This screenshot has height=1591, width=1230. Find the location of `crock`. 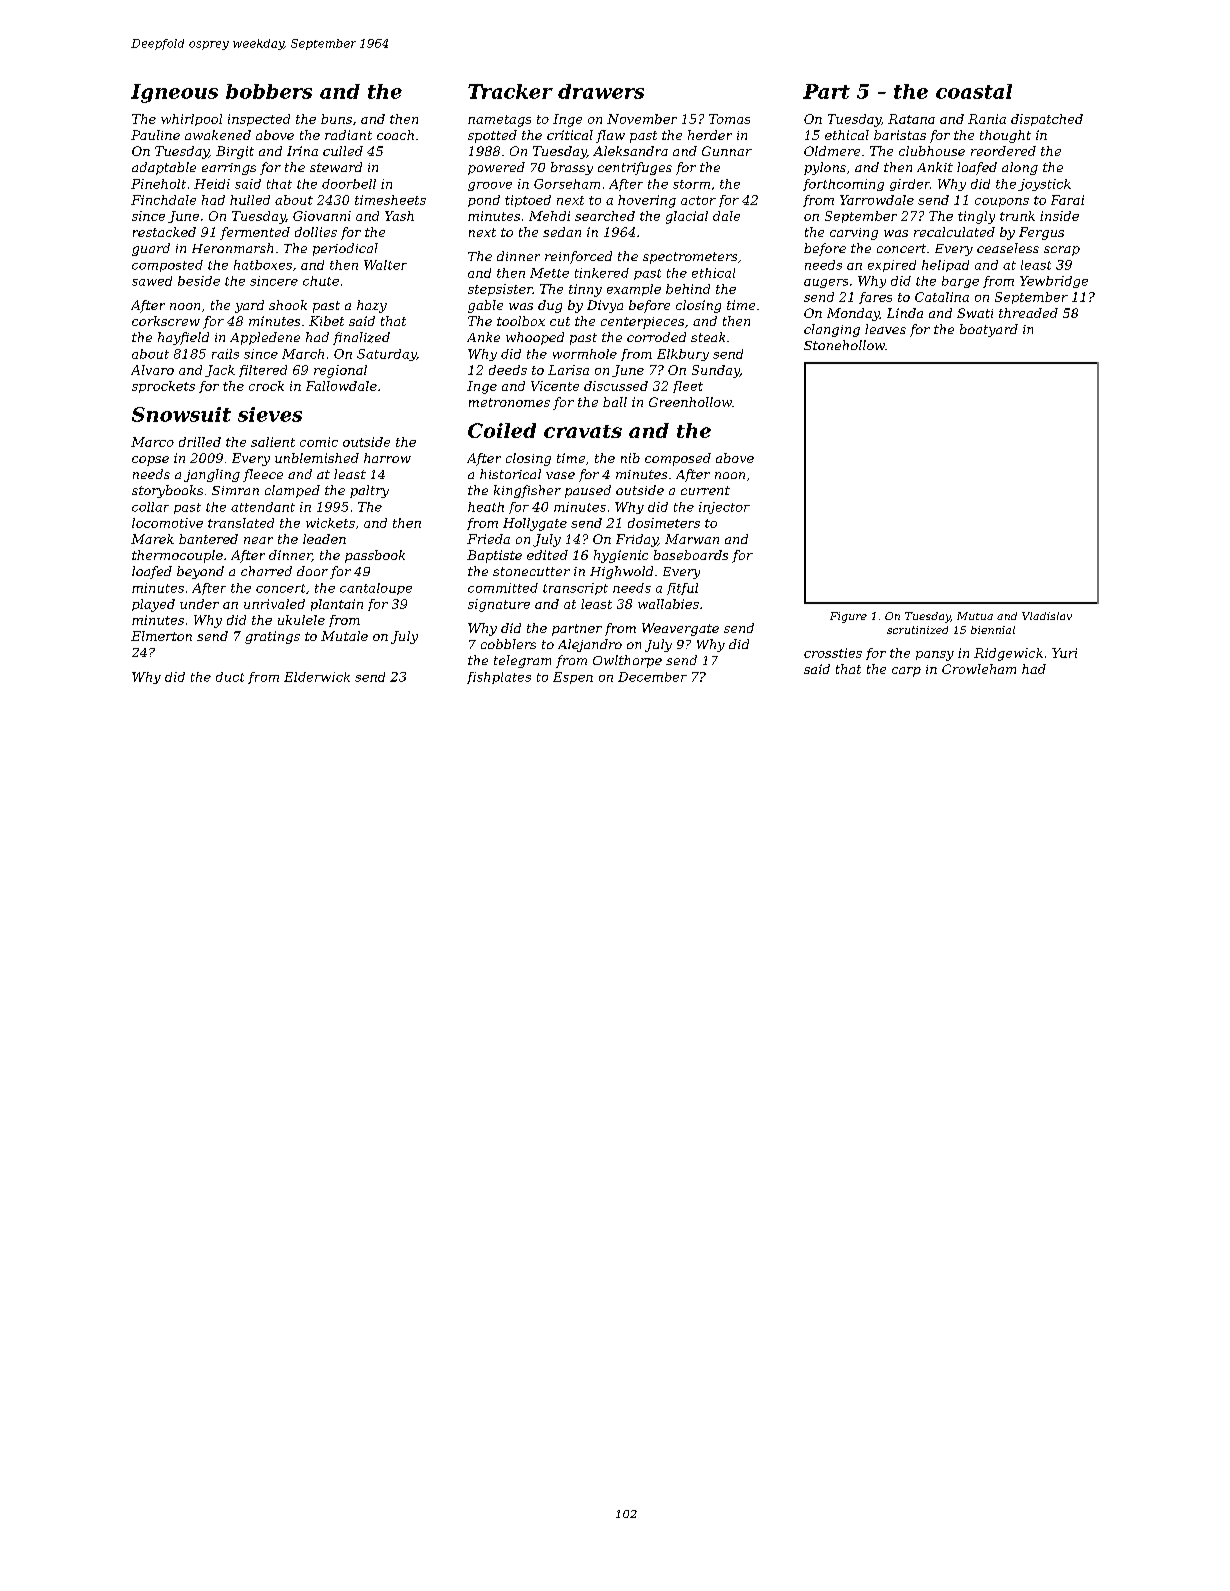

crock is located at coordinates (266, 386).
